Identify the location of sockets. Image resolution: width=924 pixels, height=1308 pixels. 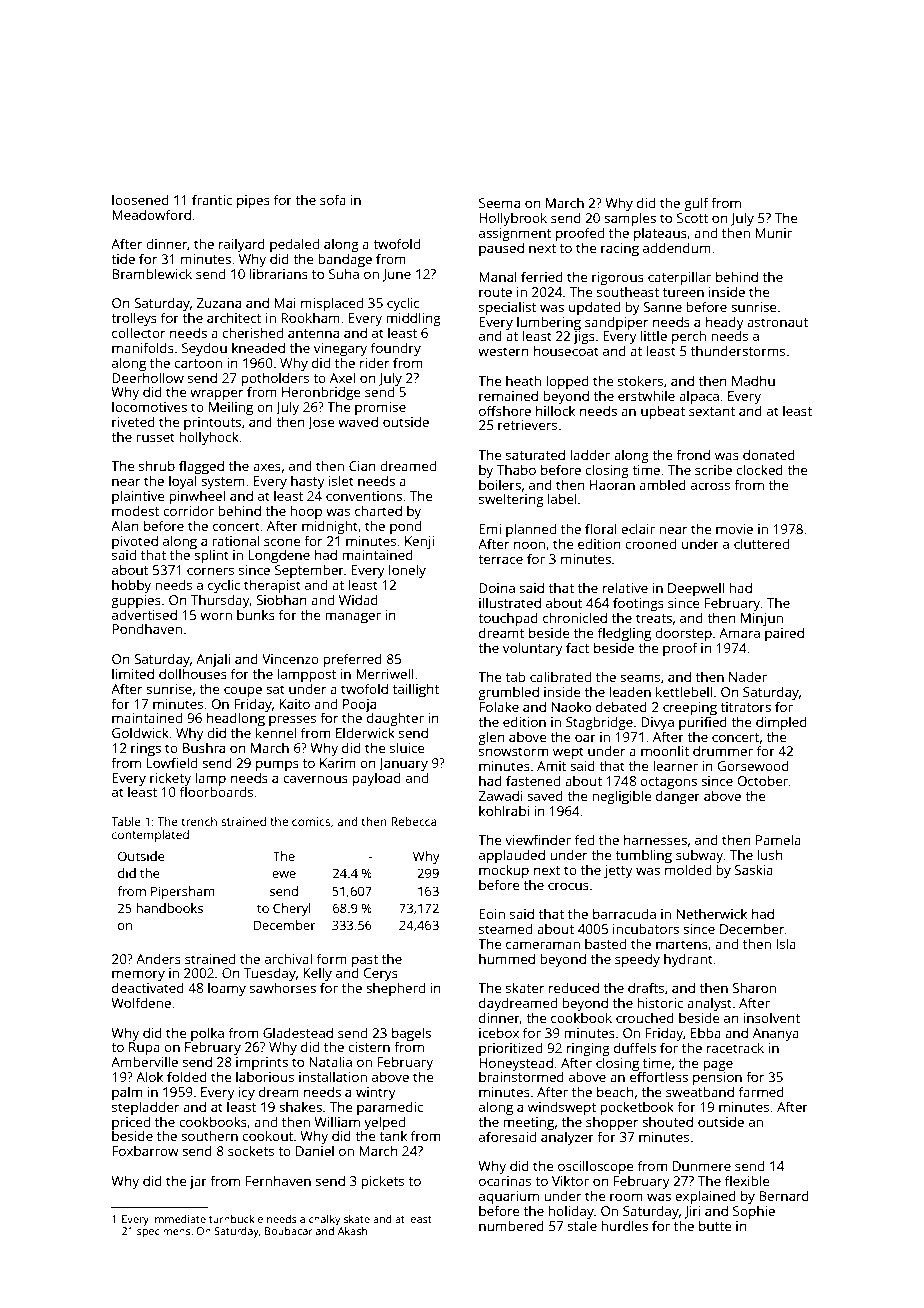
(251, 1150).
